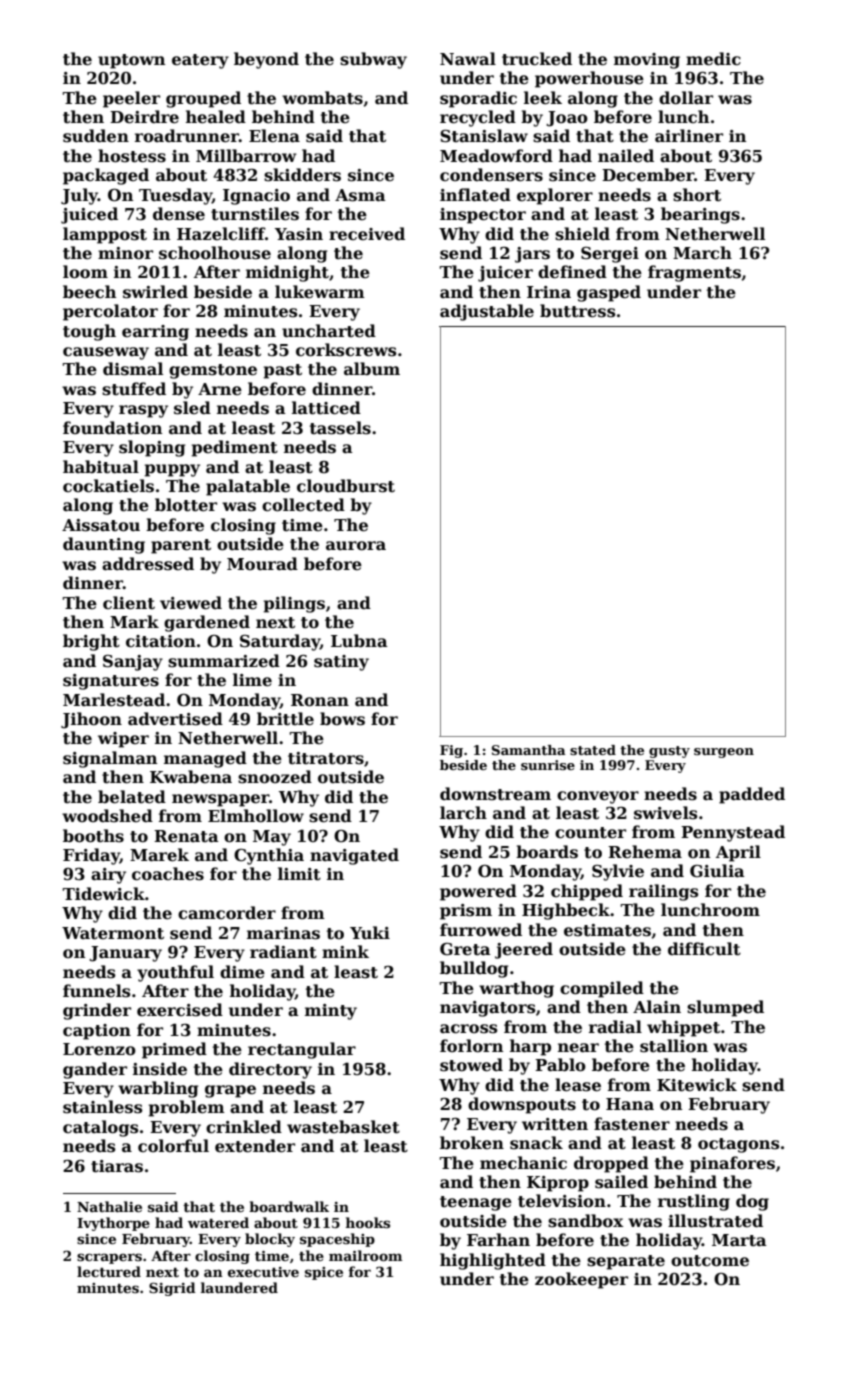 The image size is (849, 1400). I want to click on juicer, so click(505, 274).
